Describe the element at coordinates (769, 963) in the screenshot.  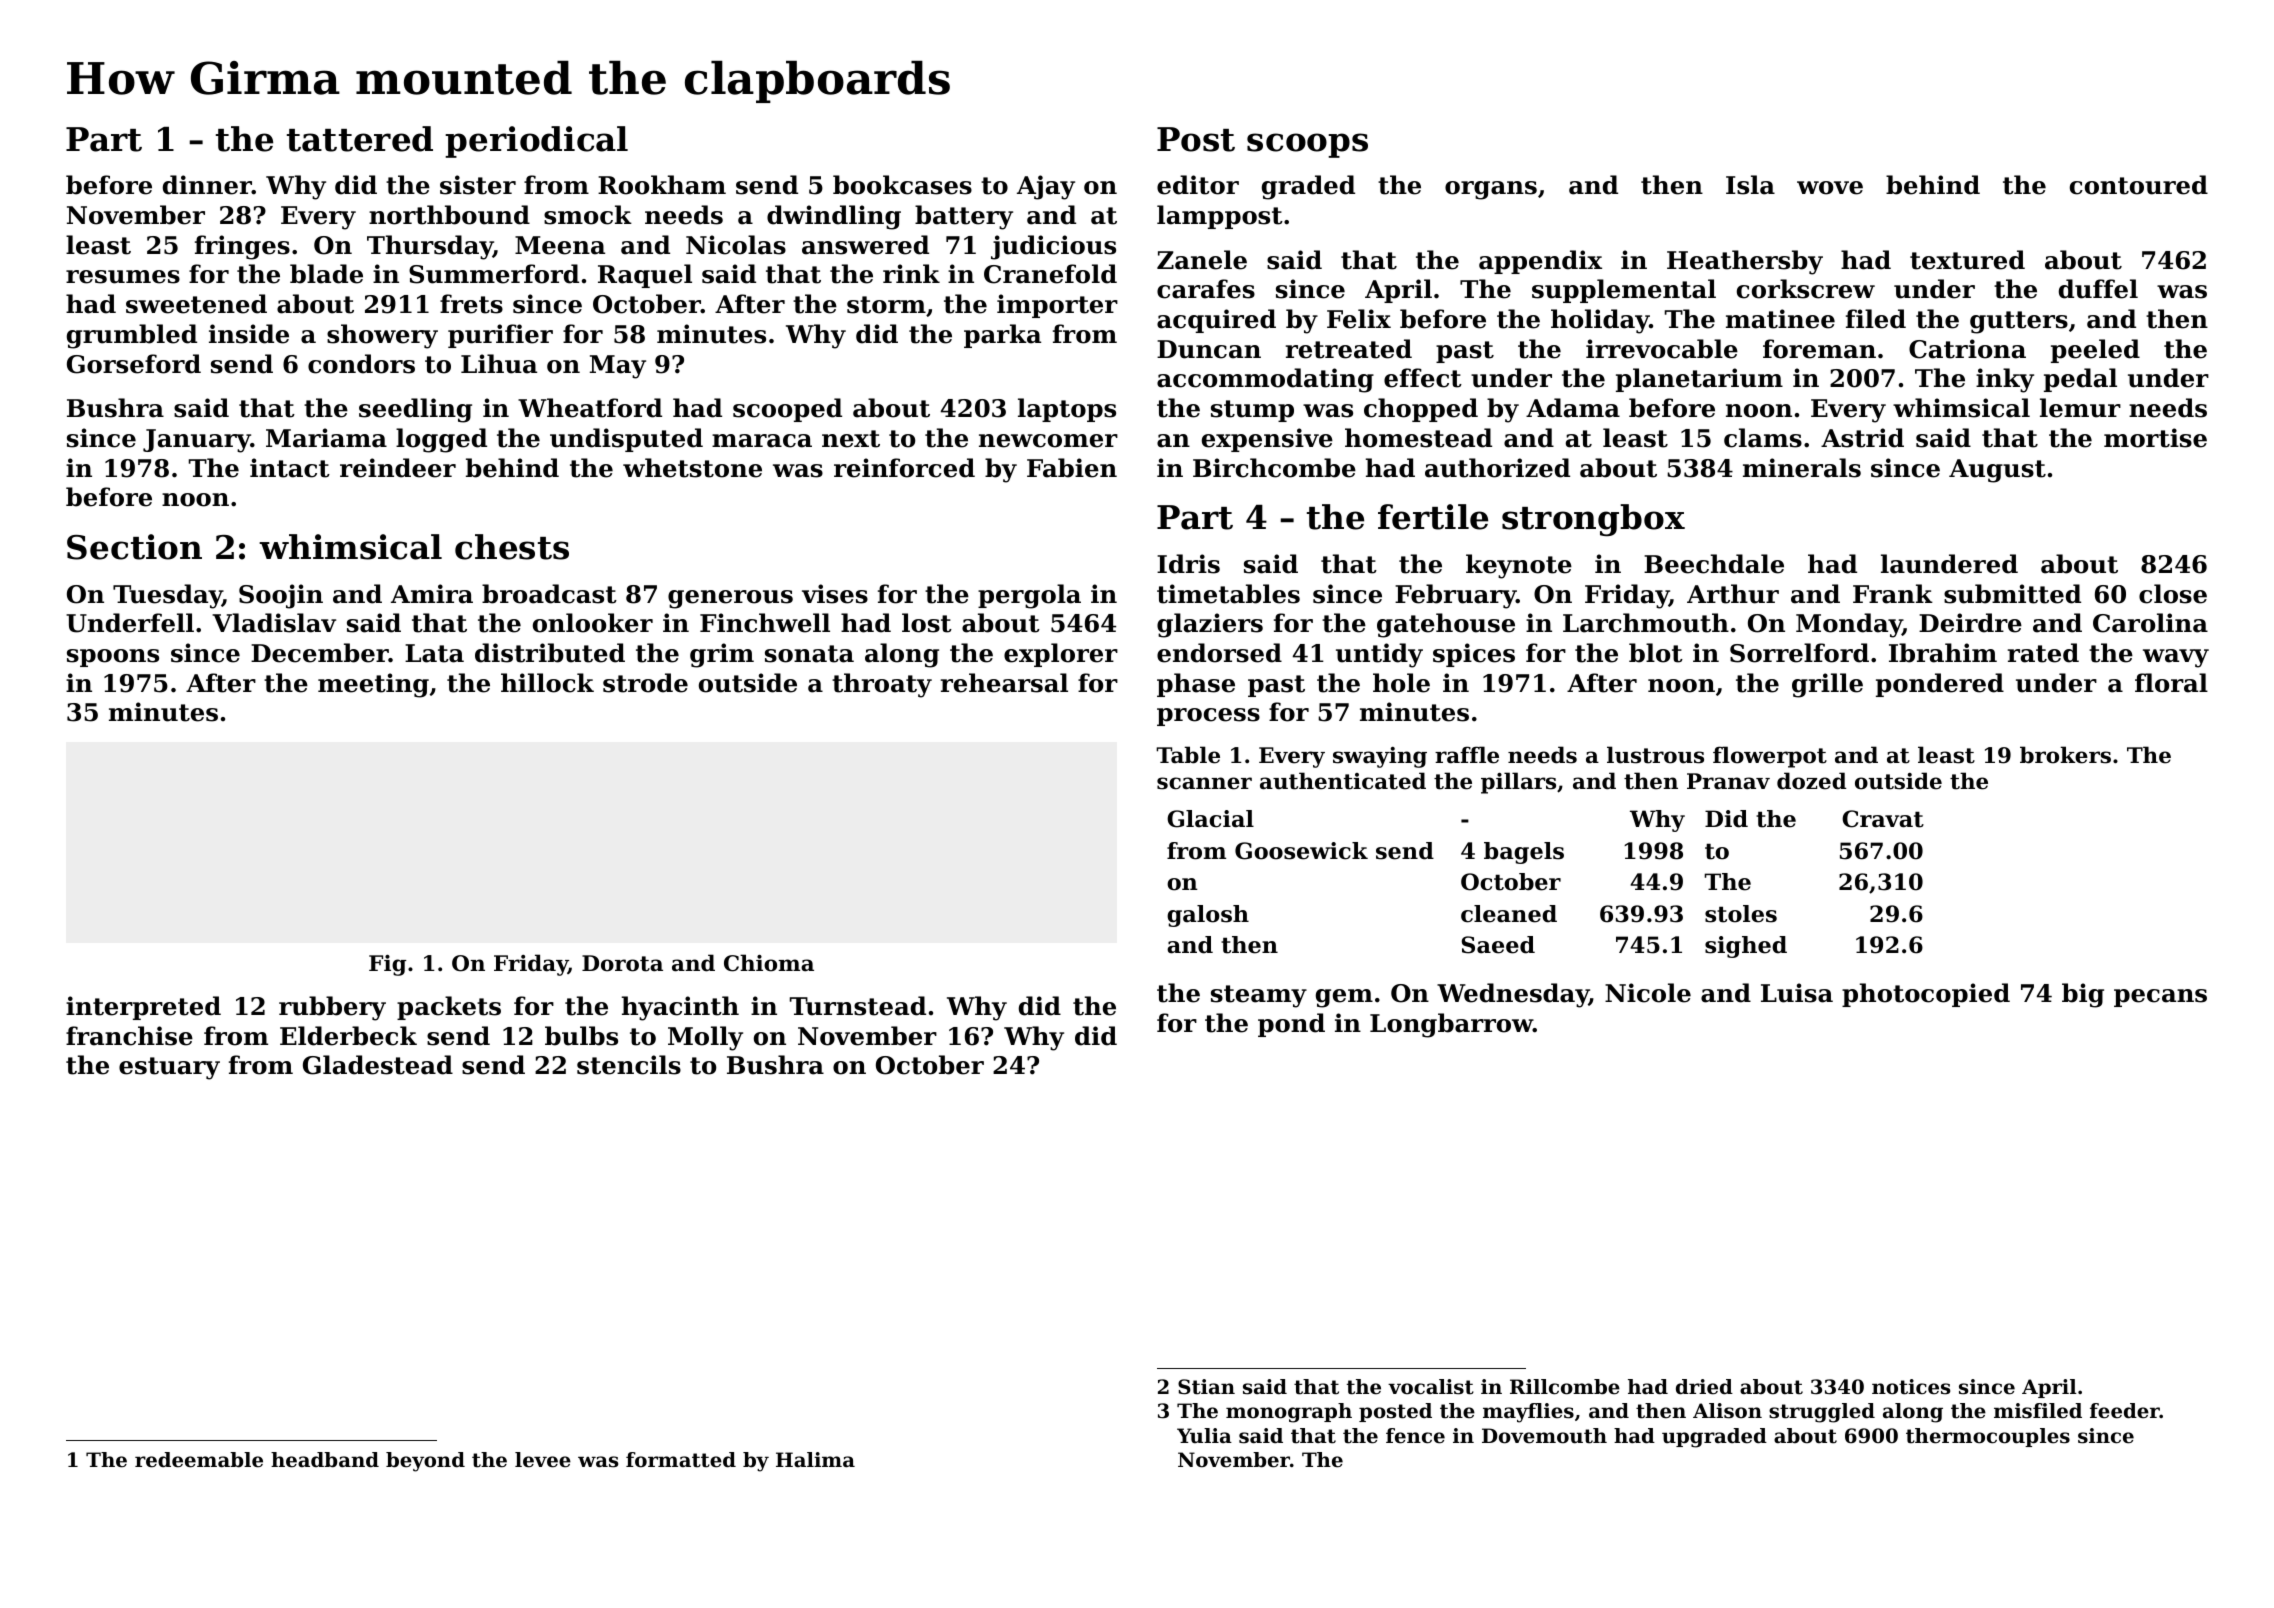
I see `Chioma` at that location.
